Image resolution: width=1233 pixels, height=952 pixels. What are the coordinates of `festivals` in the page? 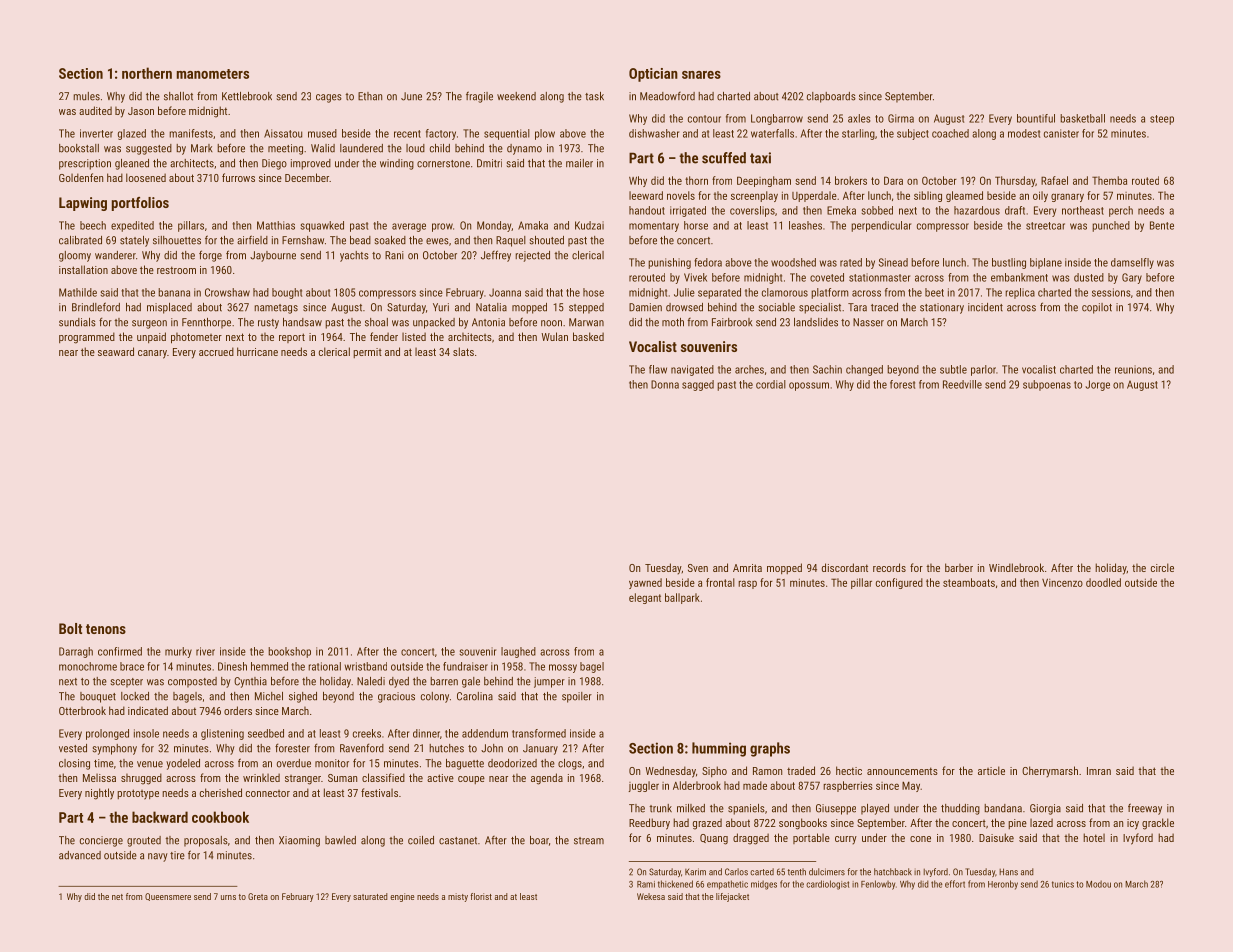 It's located at (379, 792).
